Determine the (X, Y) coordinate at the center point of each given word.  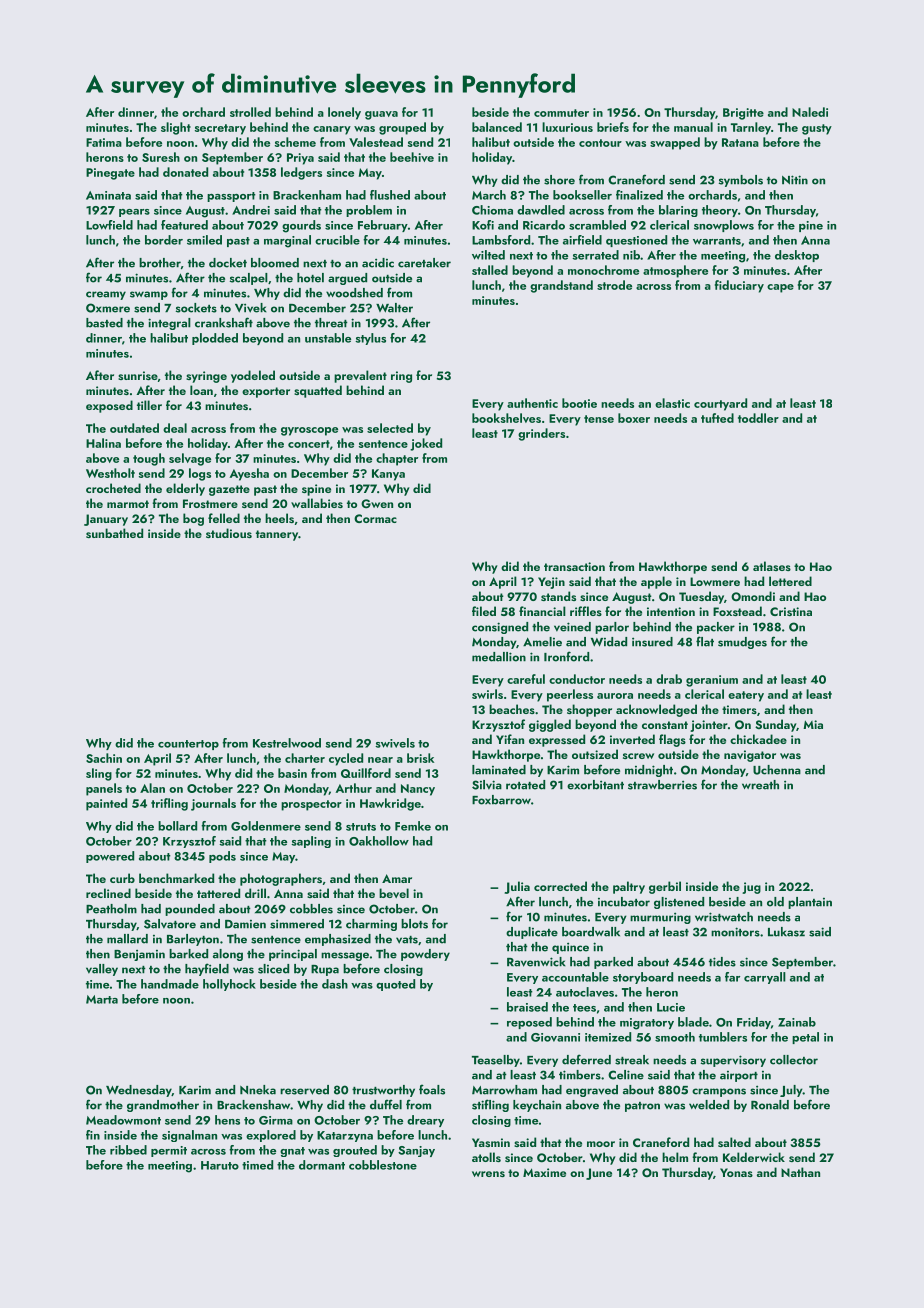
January (106, 520)
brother (160, 263)
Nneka (258, 1090)
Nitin (795, 180)
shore (559, 180)
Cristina (791, 611)
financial (542, 611)
